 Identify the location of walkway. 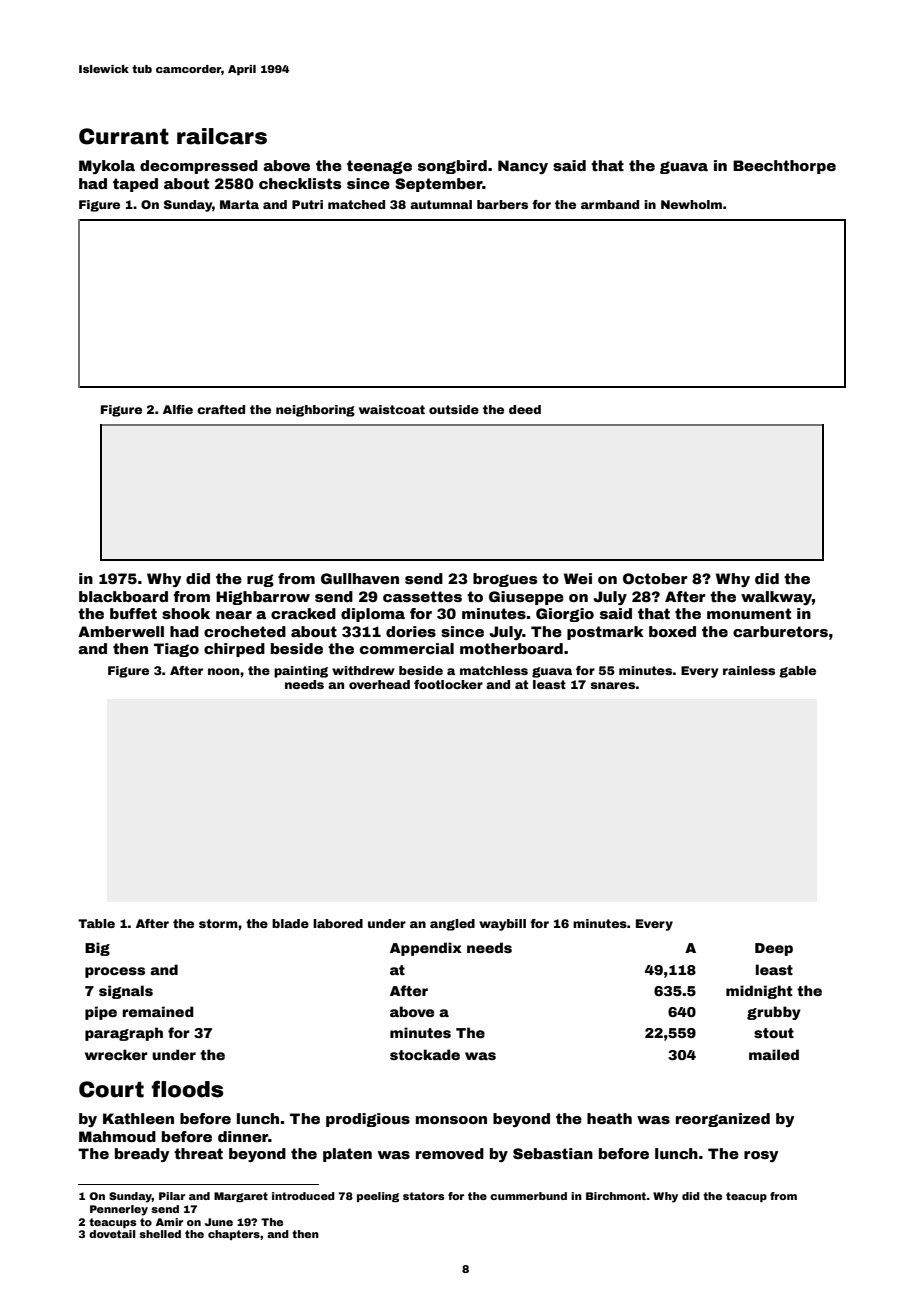
(776, 598).
